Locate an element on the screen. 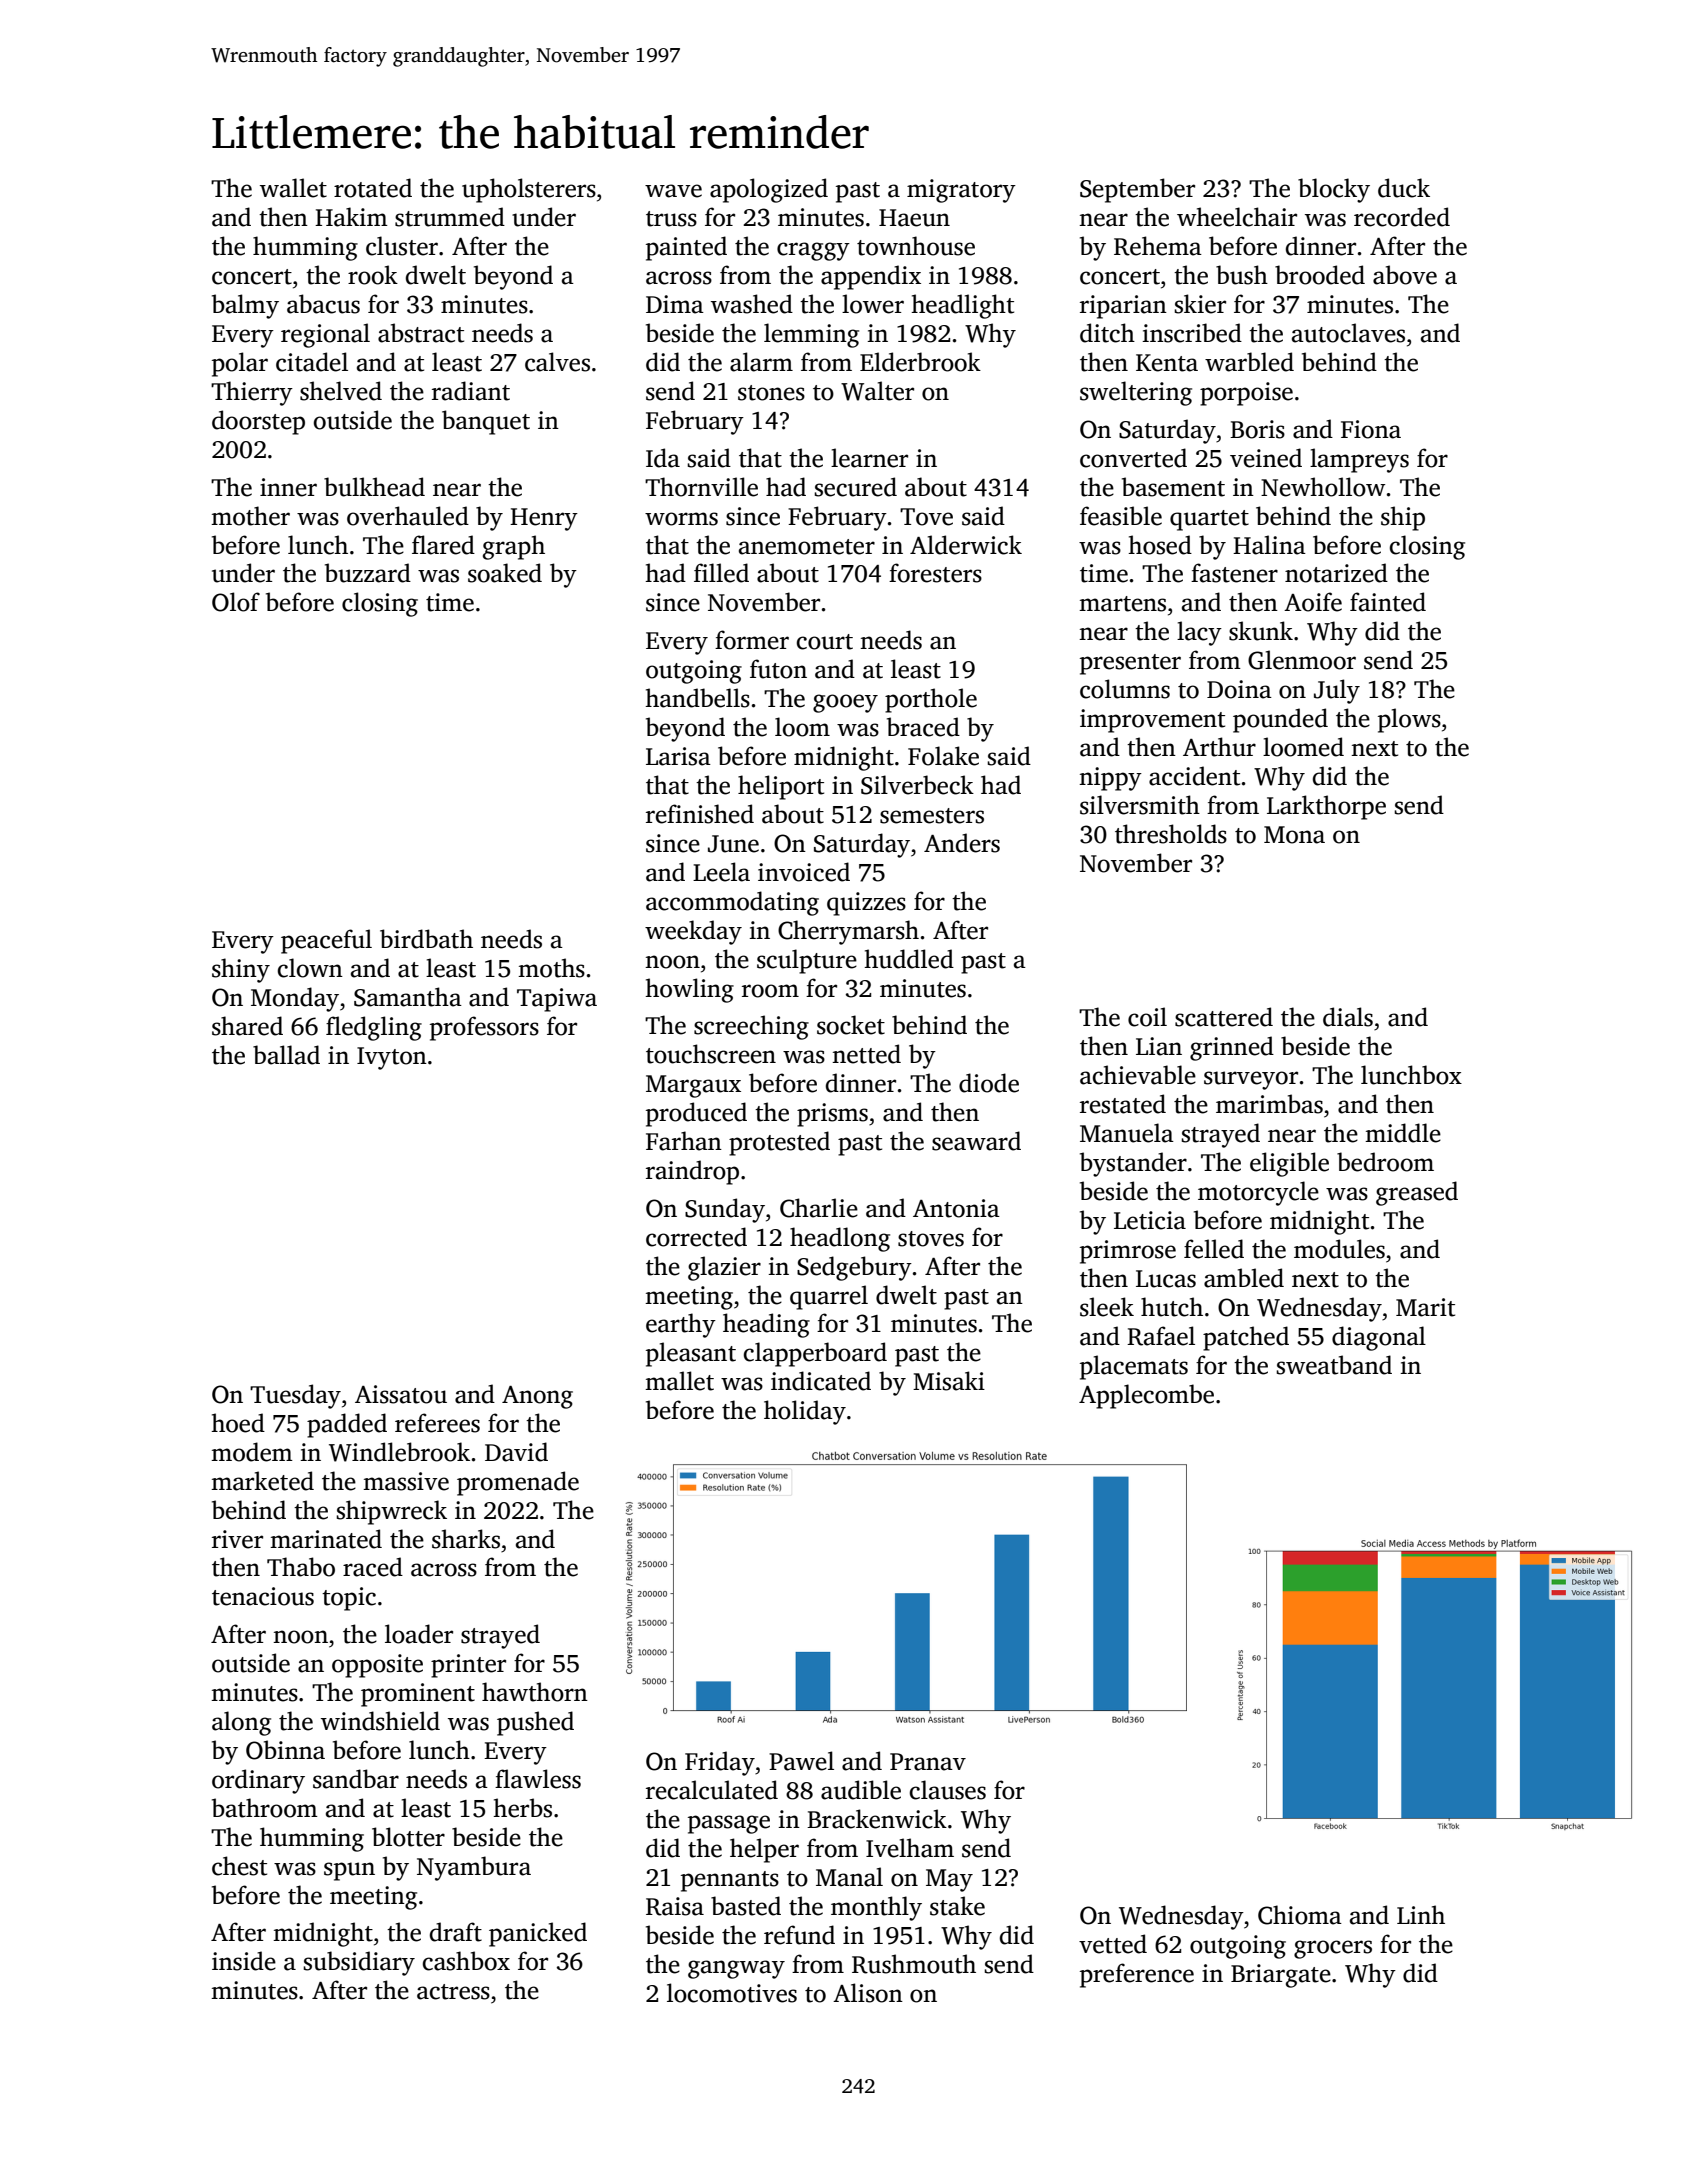  Pawel is located at coordinates (801, 1761).
